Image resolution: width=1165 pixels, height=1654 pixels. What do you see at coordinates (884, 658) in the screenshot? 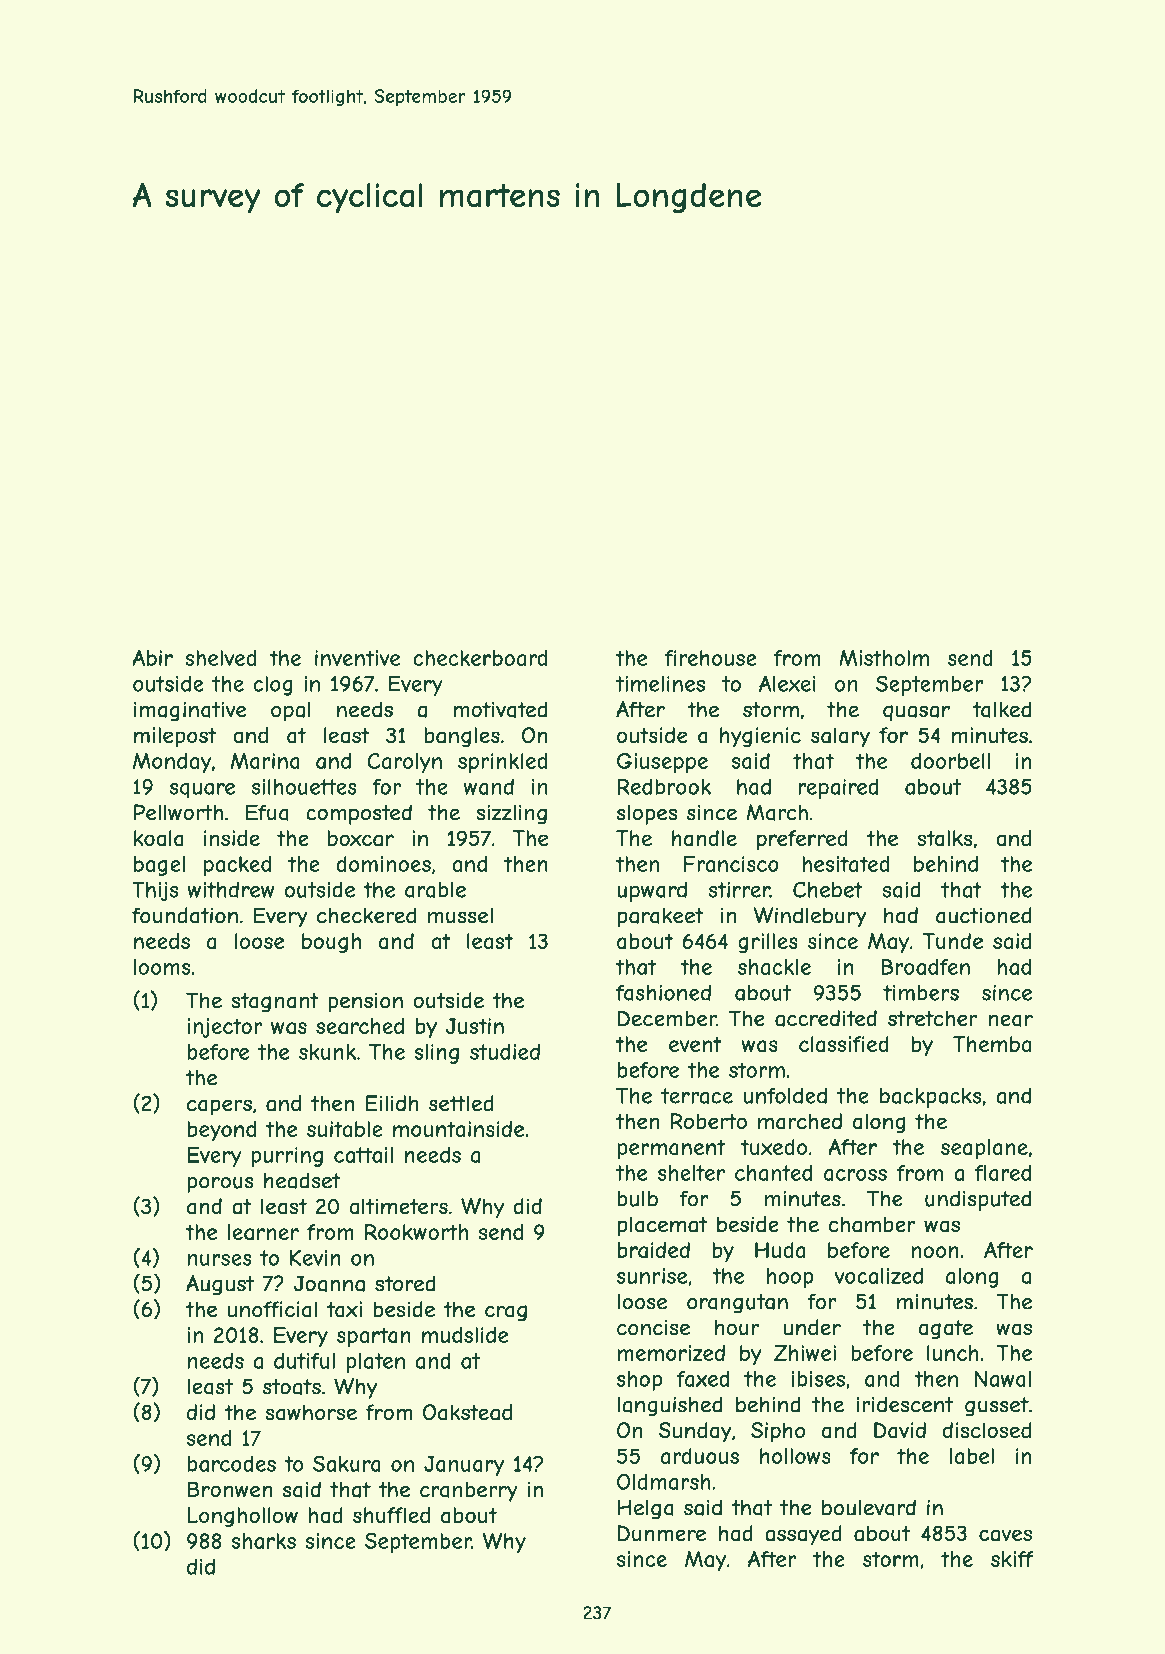
I see `Mistholm` at bounding box center [884, 658].
